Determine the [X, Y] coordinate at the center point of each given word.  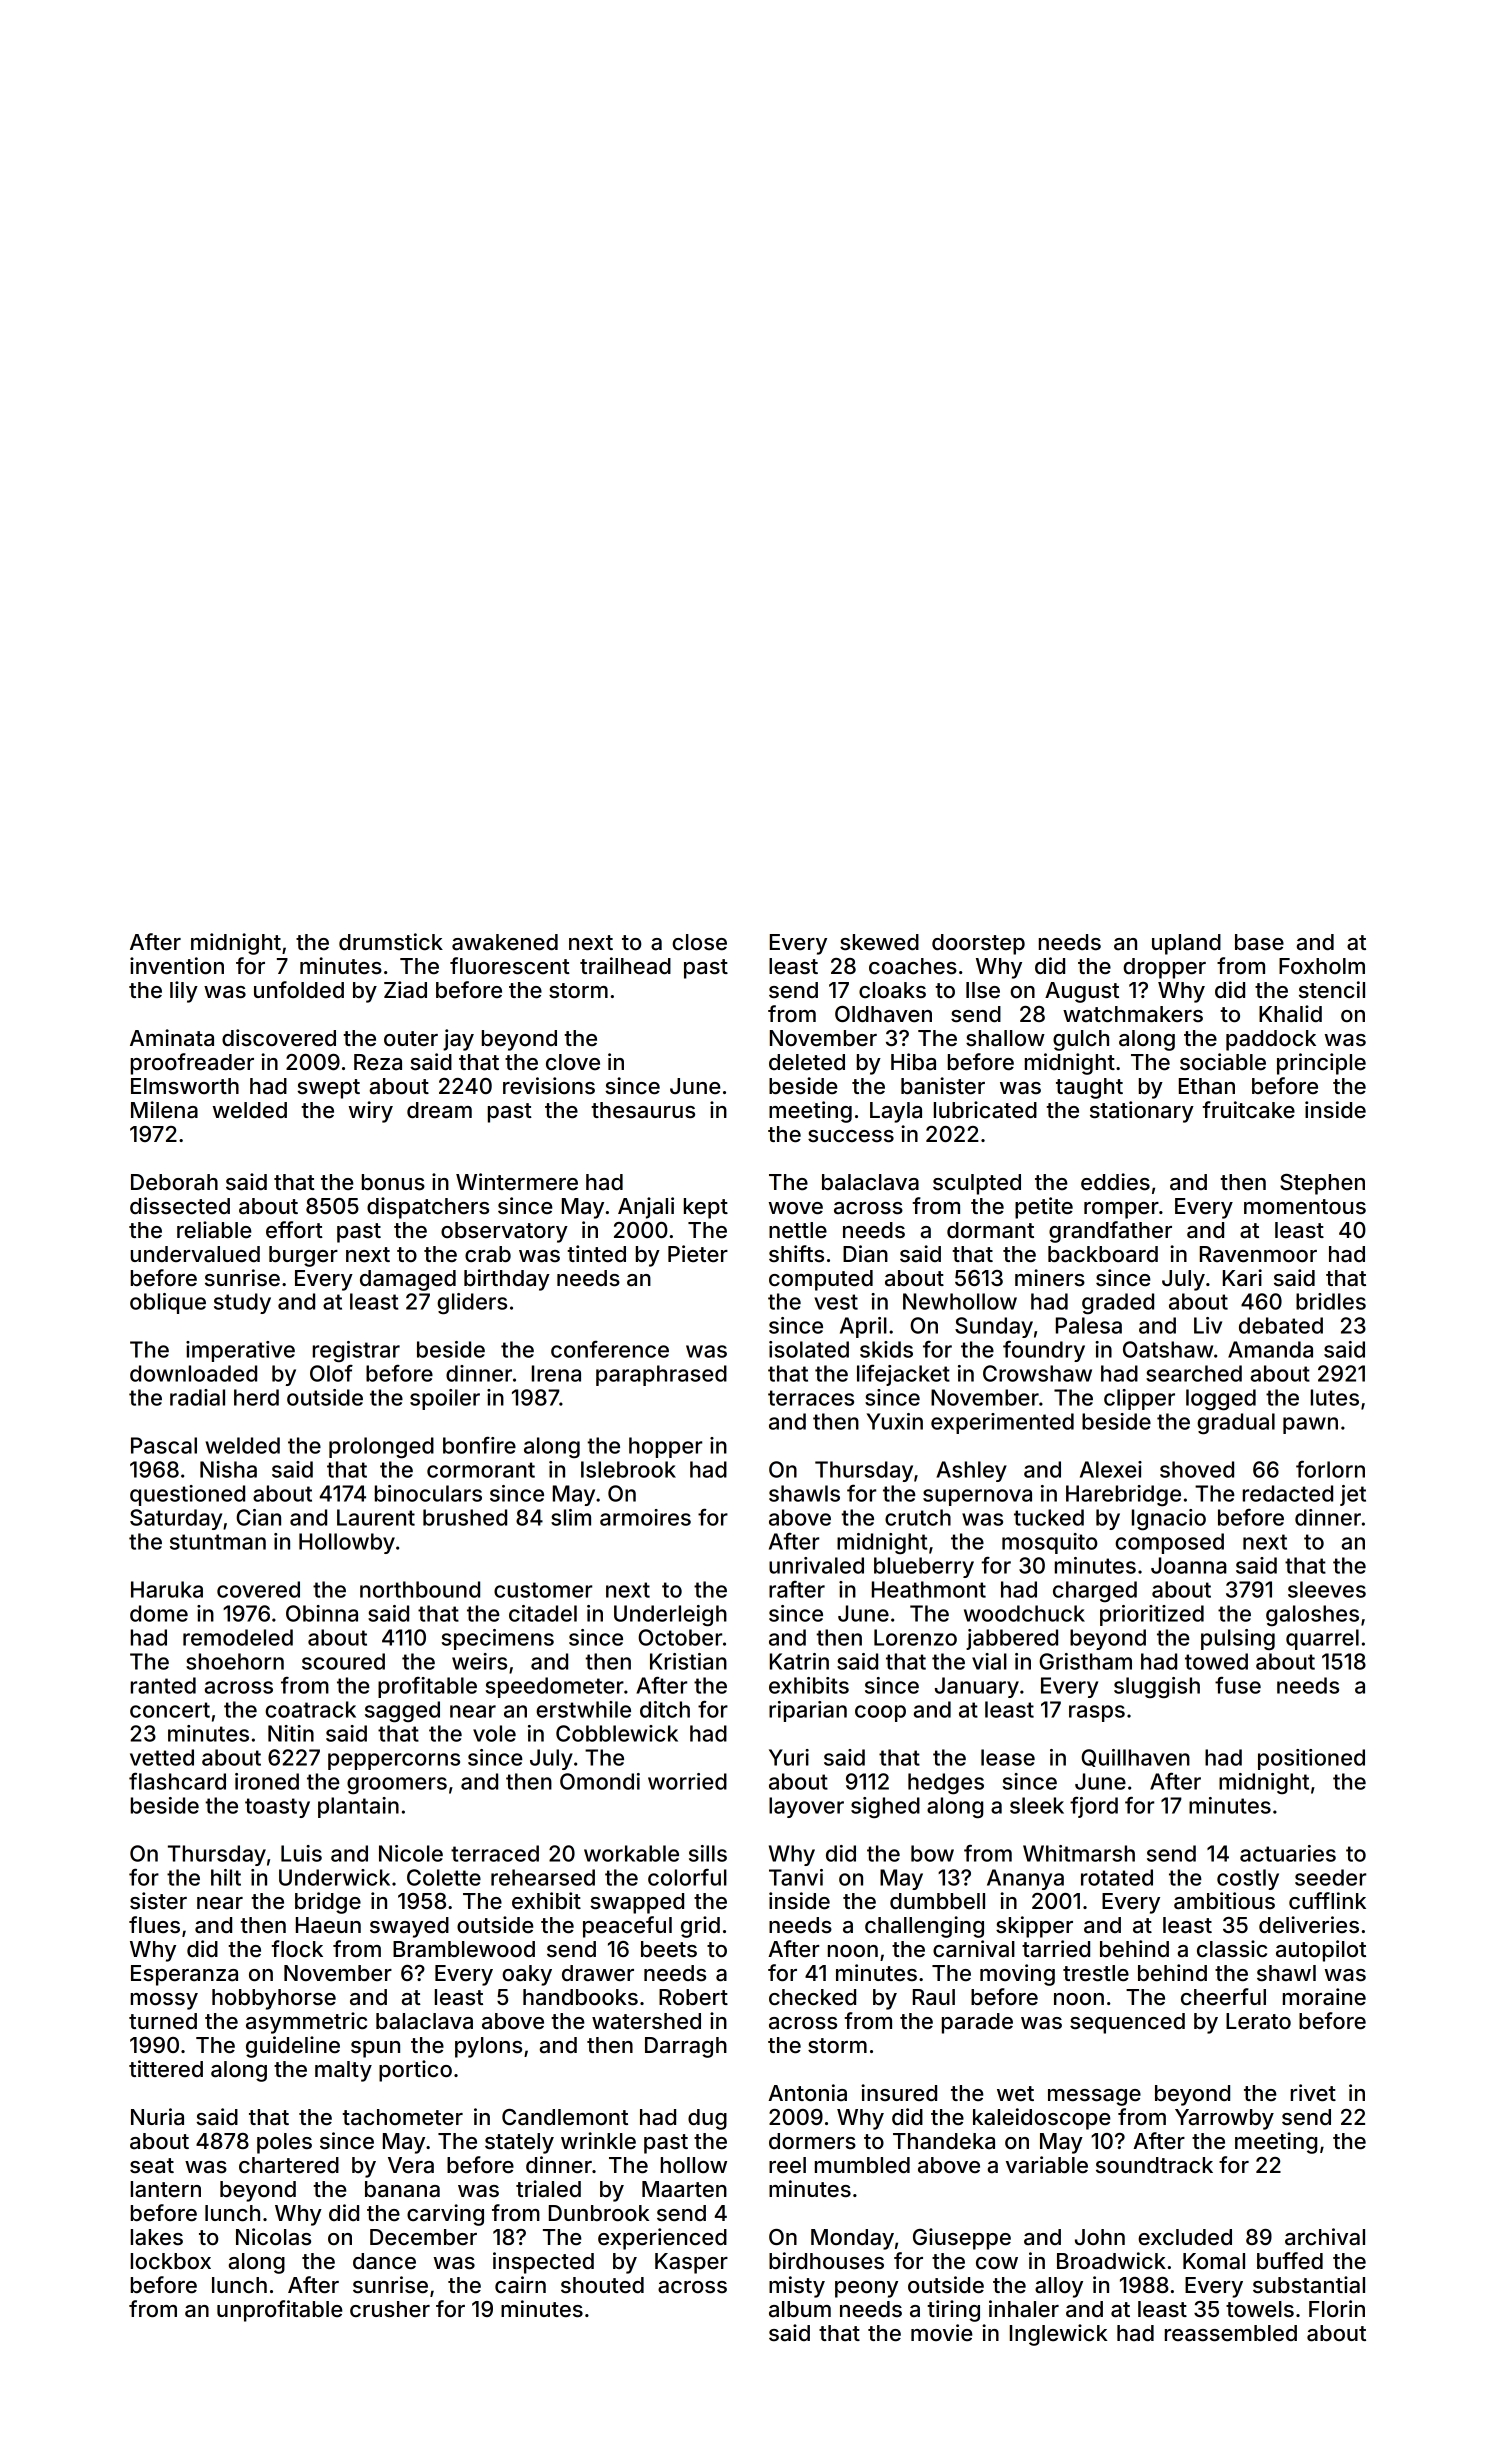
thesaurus [643, 1110]
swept [328, 1089]
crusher [390, 2309]
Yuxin [895, 1421]
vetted [162, 1757]
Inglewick [1058, 2335]
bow [932, 1853]
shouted [602, 2285]
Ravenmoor [1258, 1254]
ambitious [1224, 1901]
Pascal [164, 1445]
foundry [1044, 1351]
